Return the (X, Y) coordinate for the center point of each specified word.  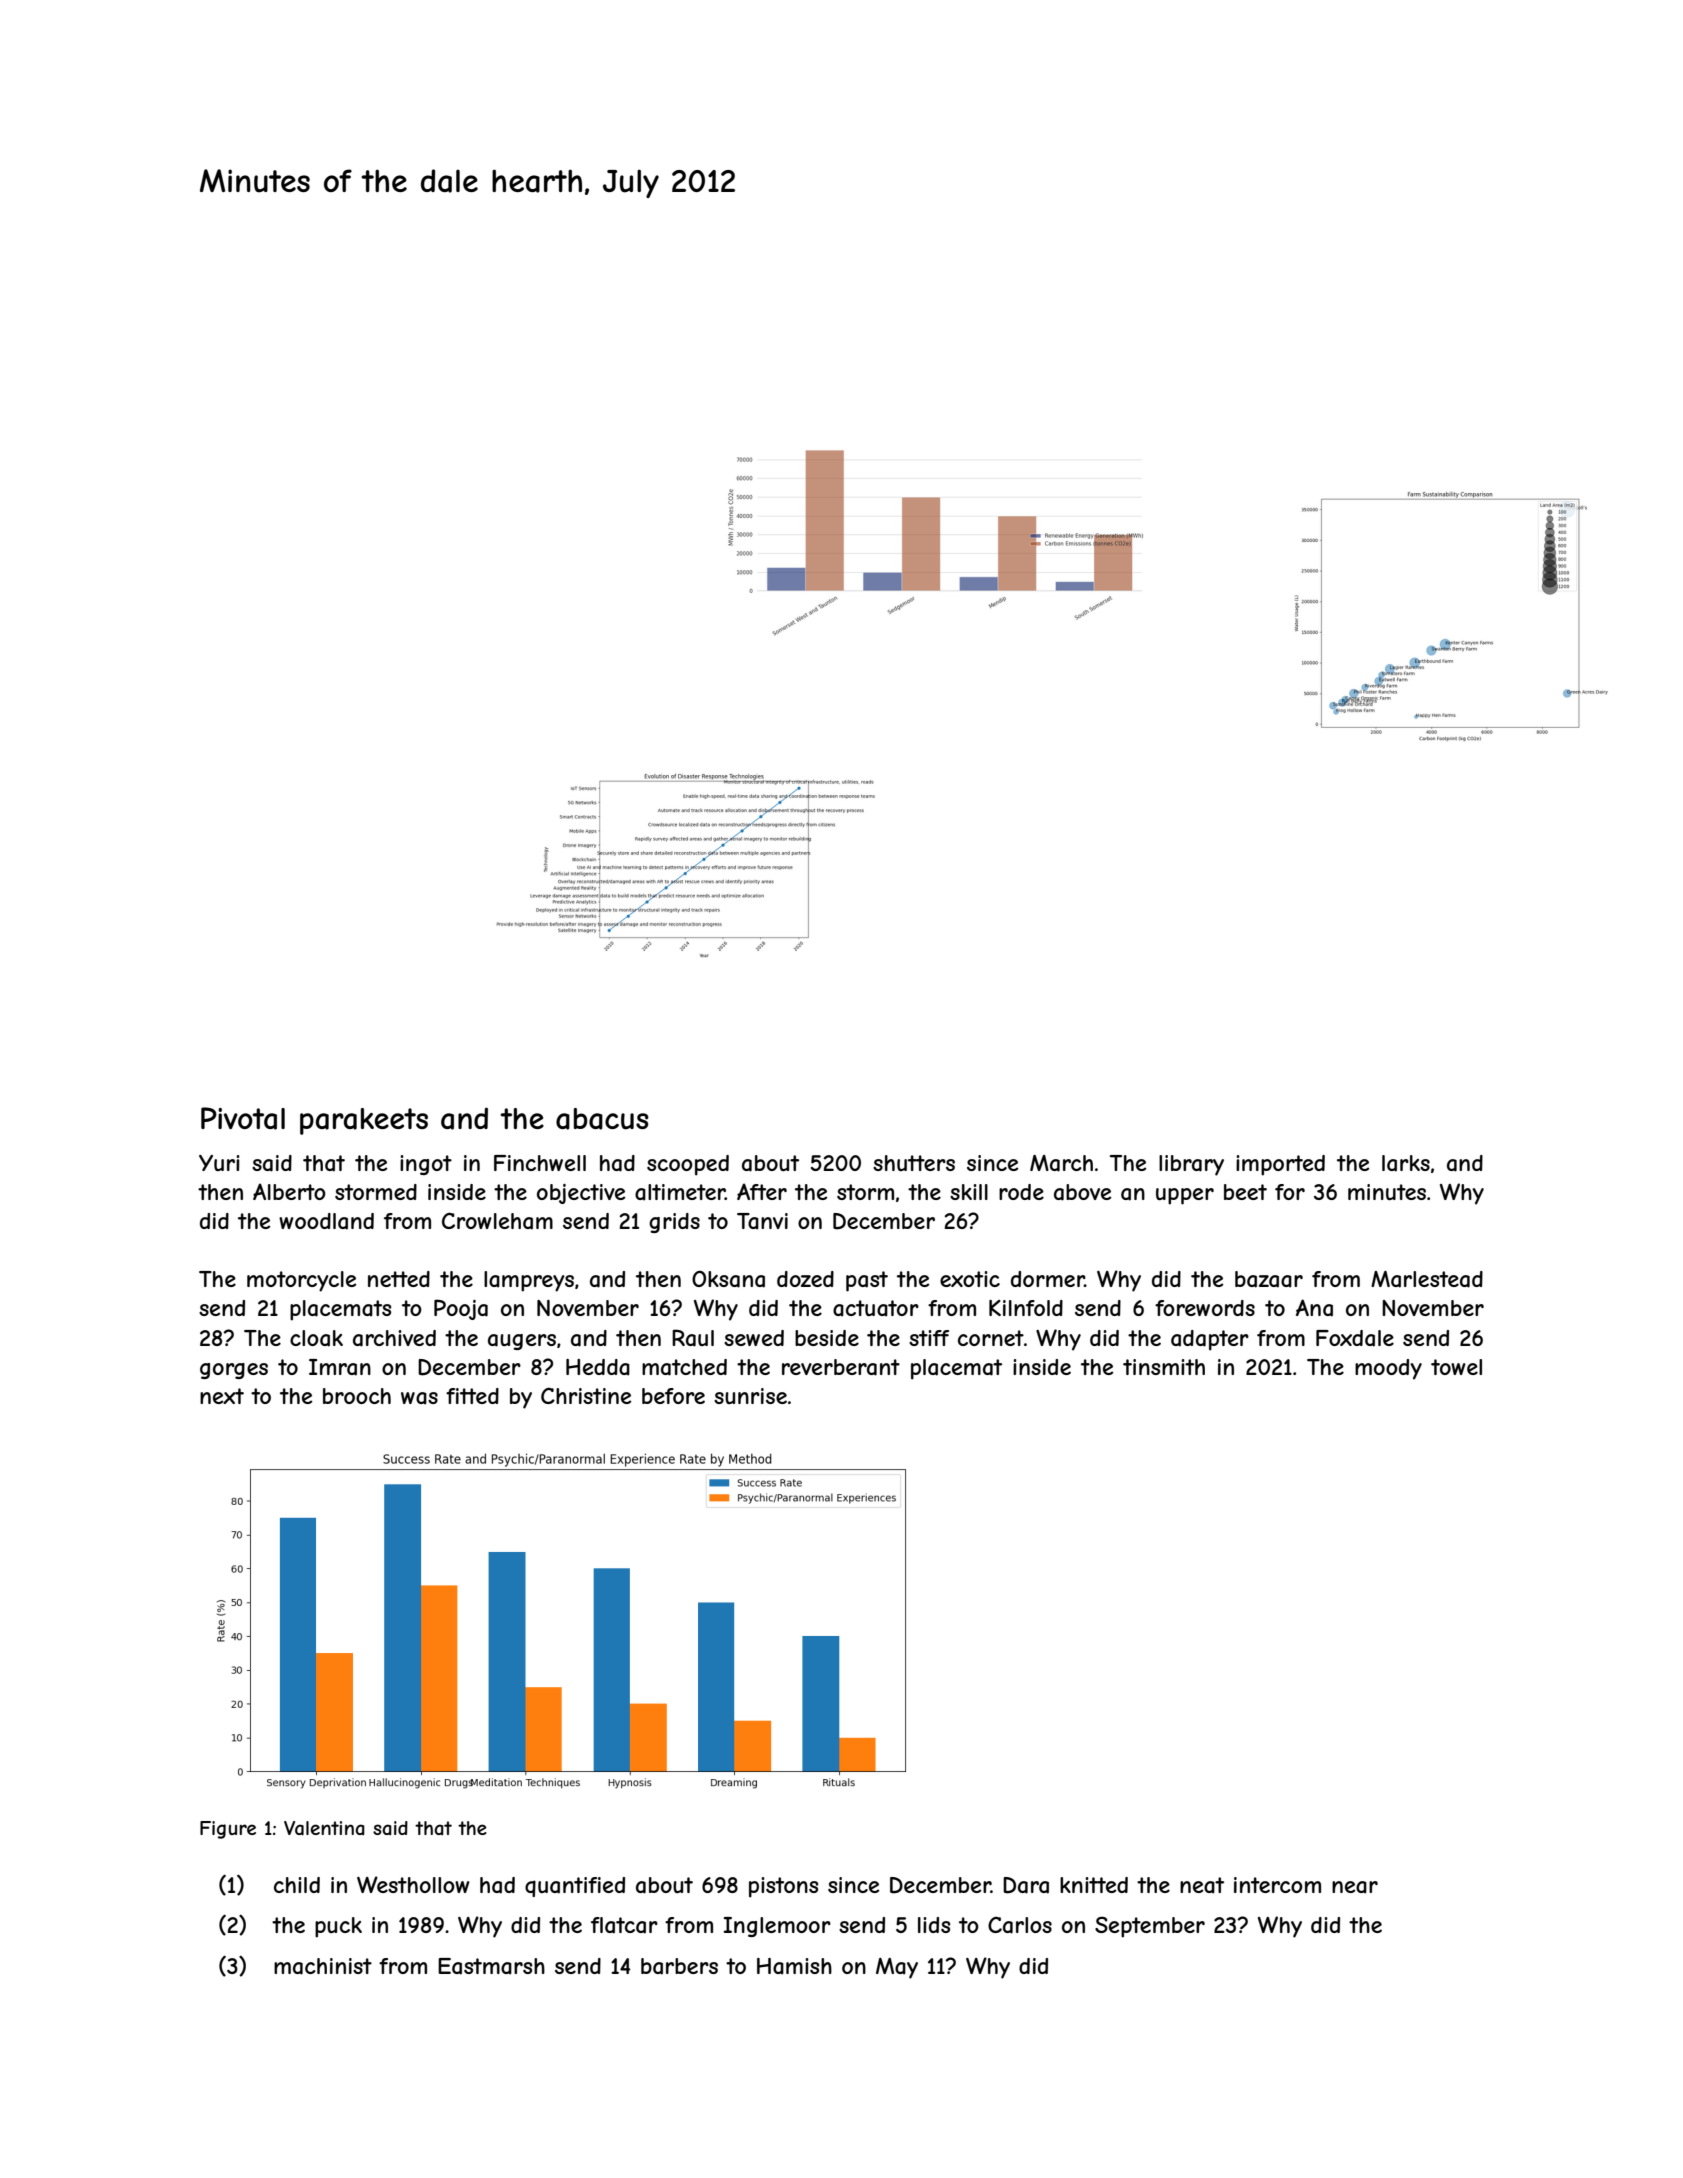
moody (1388, 1369)
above (1082, 1192)
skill (969, 1192)
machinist (323, 1966)
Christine (586, 1396)
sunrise (750, 1396)
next (222, 1396)
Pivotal (243, 1118)
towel (1456, 1367)
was (419, 1398)
